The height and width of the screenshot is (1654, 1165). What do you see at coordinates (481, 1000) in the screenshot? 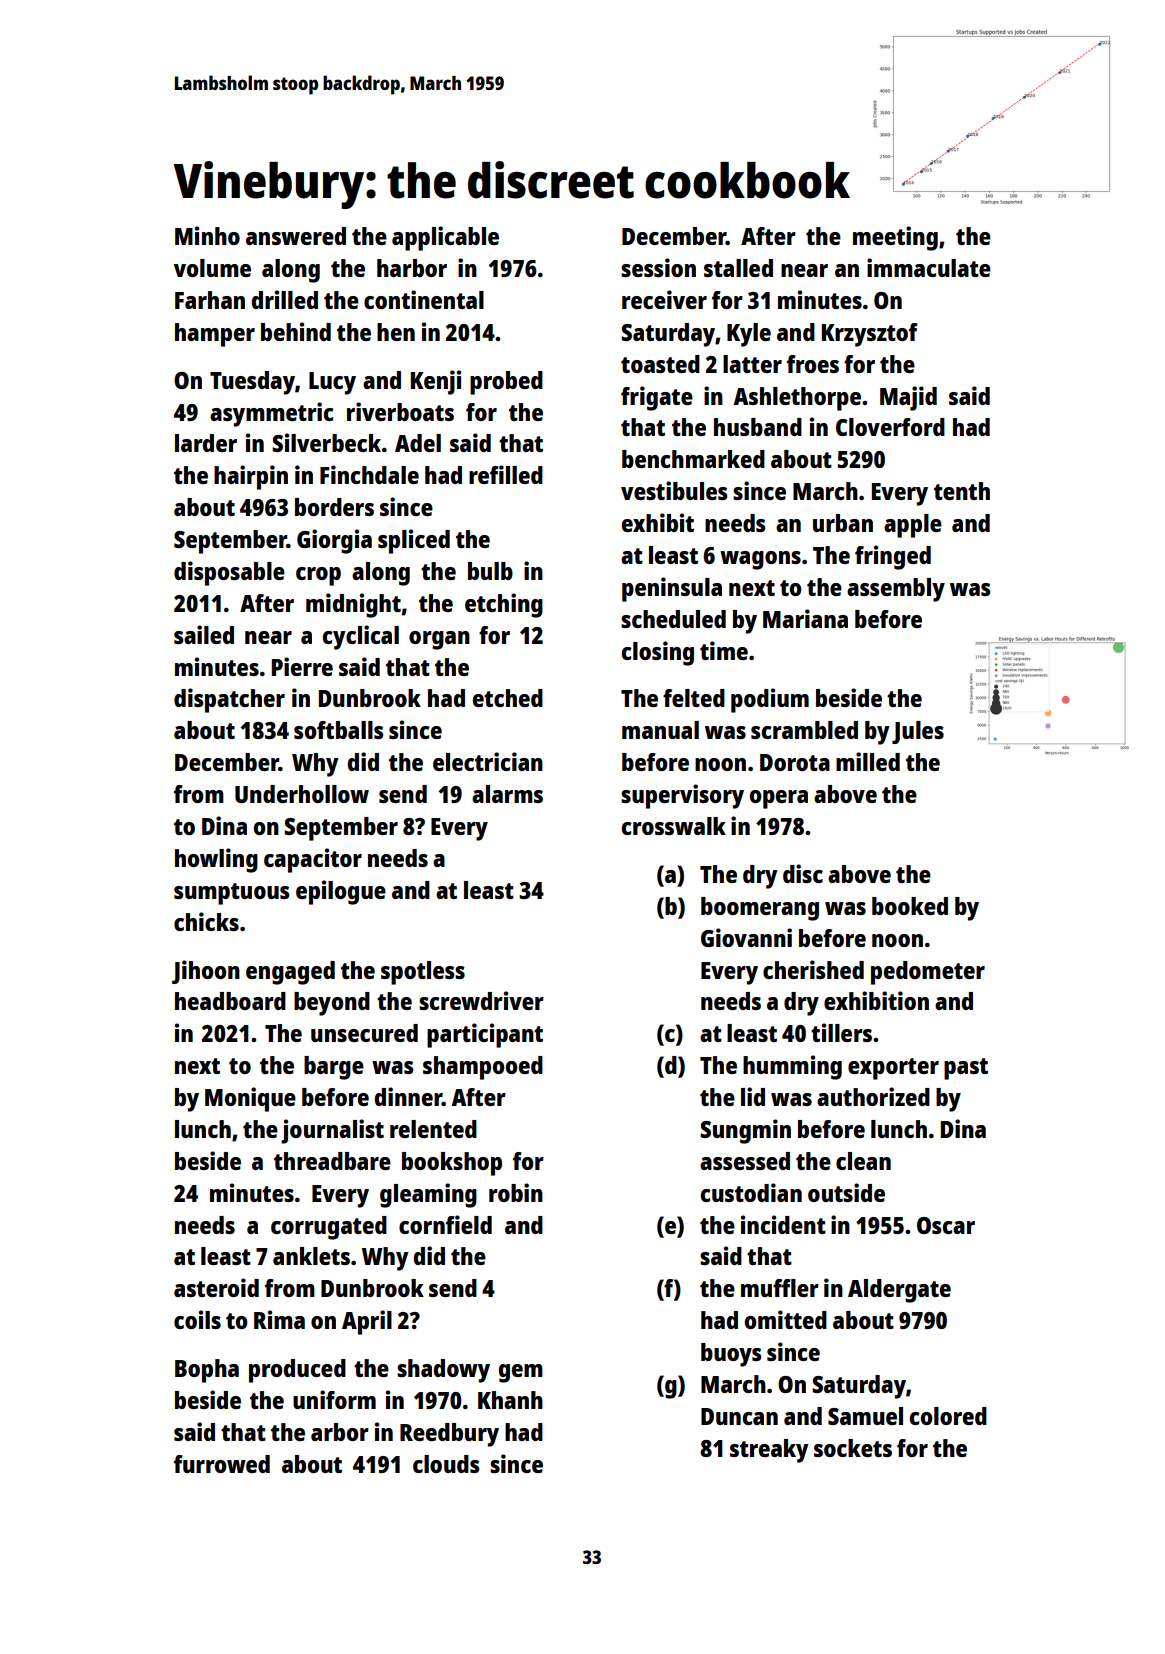
I see `screwdriver` at bounding box center [481, 1000].
